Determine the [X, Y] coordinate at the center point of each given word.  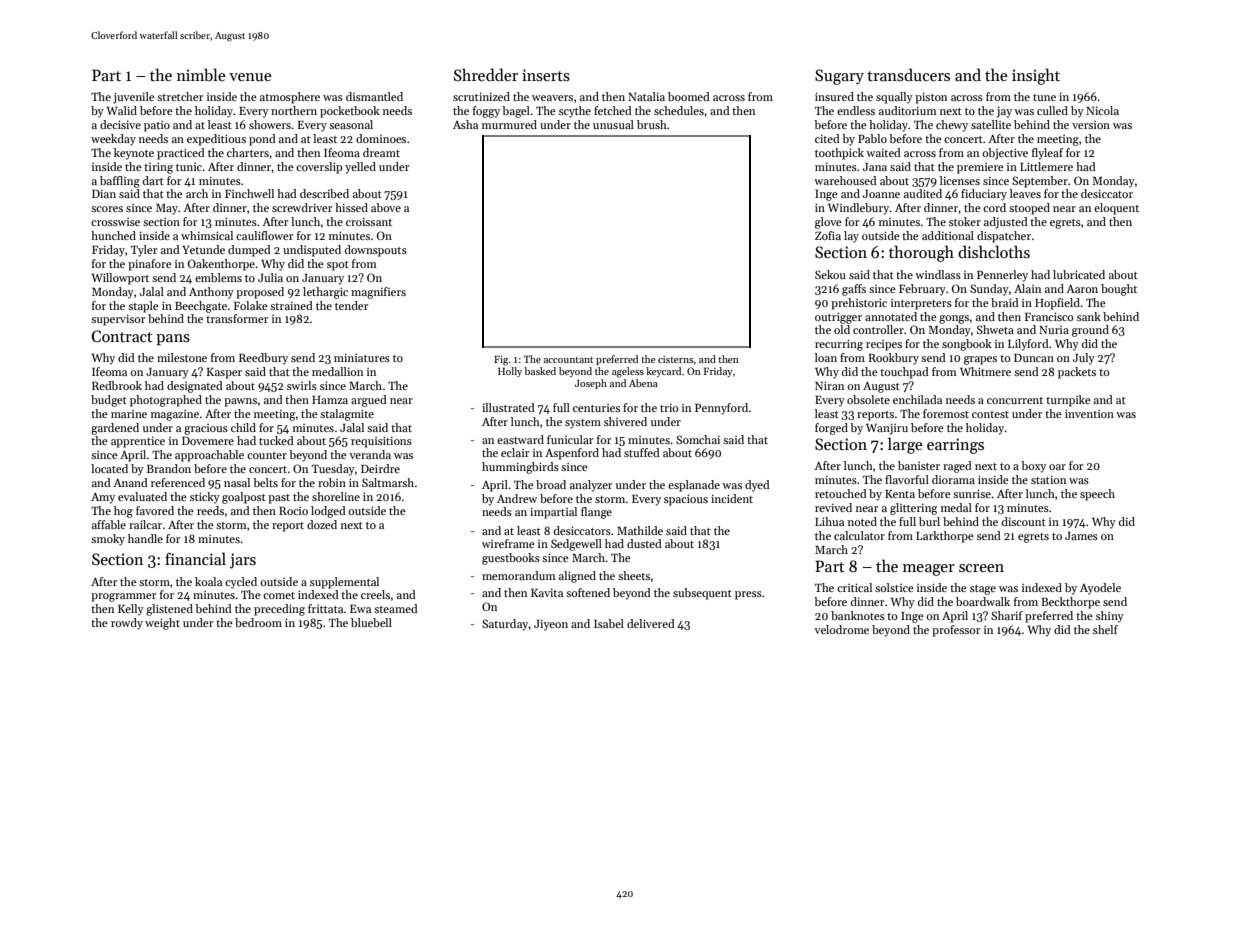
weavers [552, 98]
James [1081, 536]
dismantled [374, 96]
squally [894, 98]
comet [279, 595]
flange [596, 513]
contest [990, 414]
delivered [651, 623]
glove [828, 223]
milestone [182, 357]
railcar [145, 524]
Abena [643, 383]
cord [994, 207]
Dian [104, 194]
